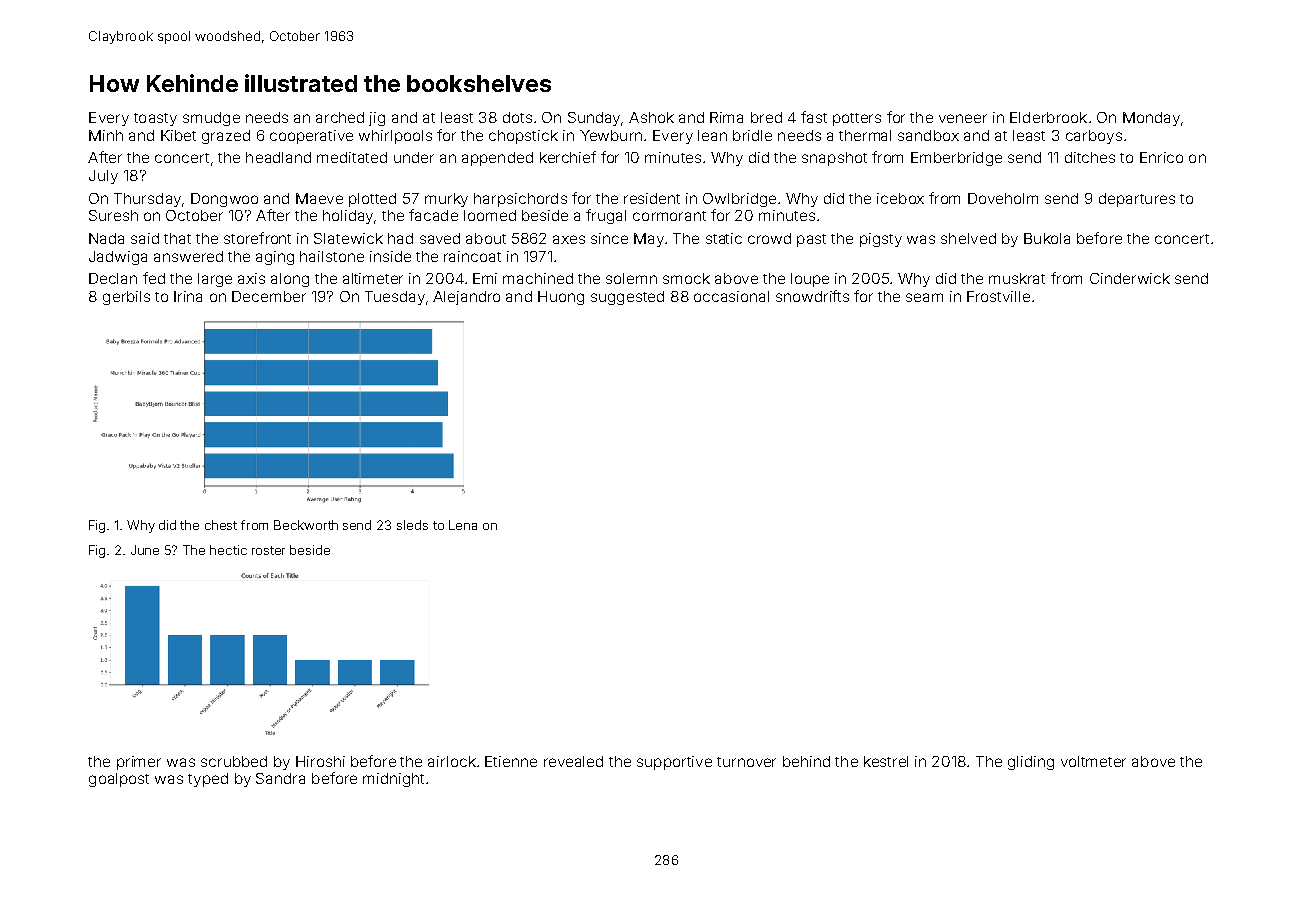 The height and width of the screenshot is (924, 1308). I want to click on Hiroshi, so click(320, 761).
